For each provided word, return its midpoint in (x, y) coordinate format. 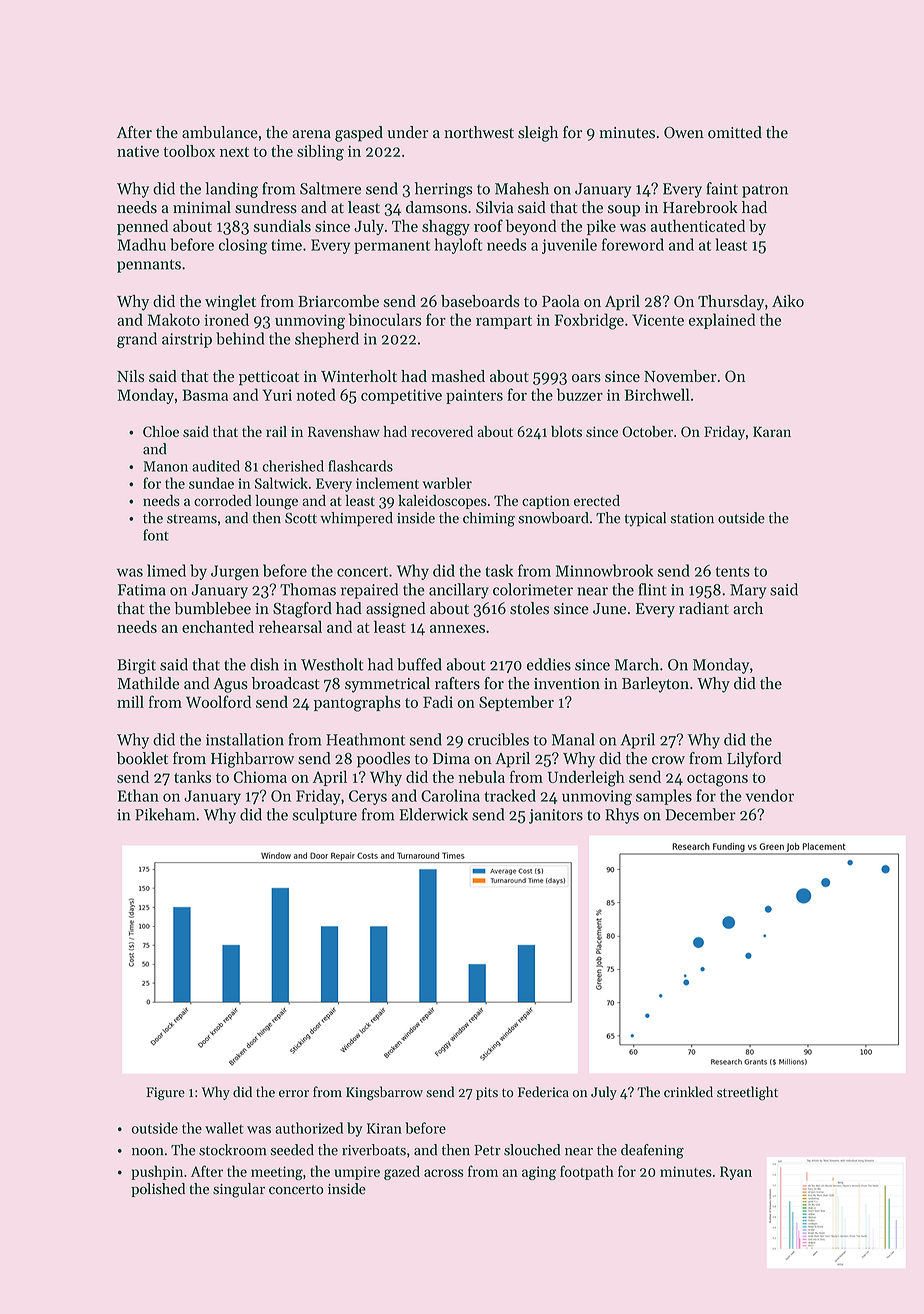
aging (539, 1173)
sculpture (324, 816)
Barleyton (655, 685)
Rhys (622, 816)
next (234, 152)
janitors (556, 816)
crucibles (498, 739)
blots (566, 431)
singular (239, 1190)
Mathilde (148, 683)
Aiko (788, 301)
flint (653, 589)
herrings (443, 190)
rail (276, 431)
